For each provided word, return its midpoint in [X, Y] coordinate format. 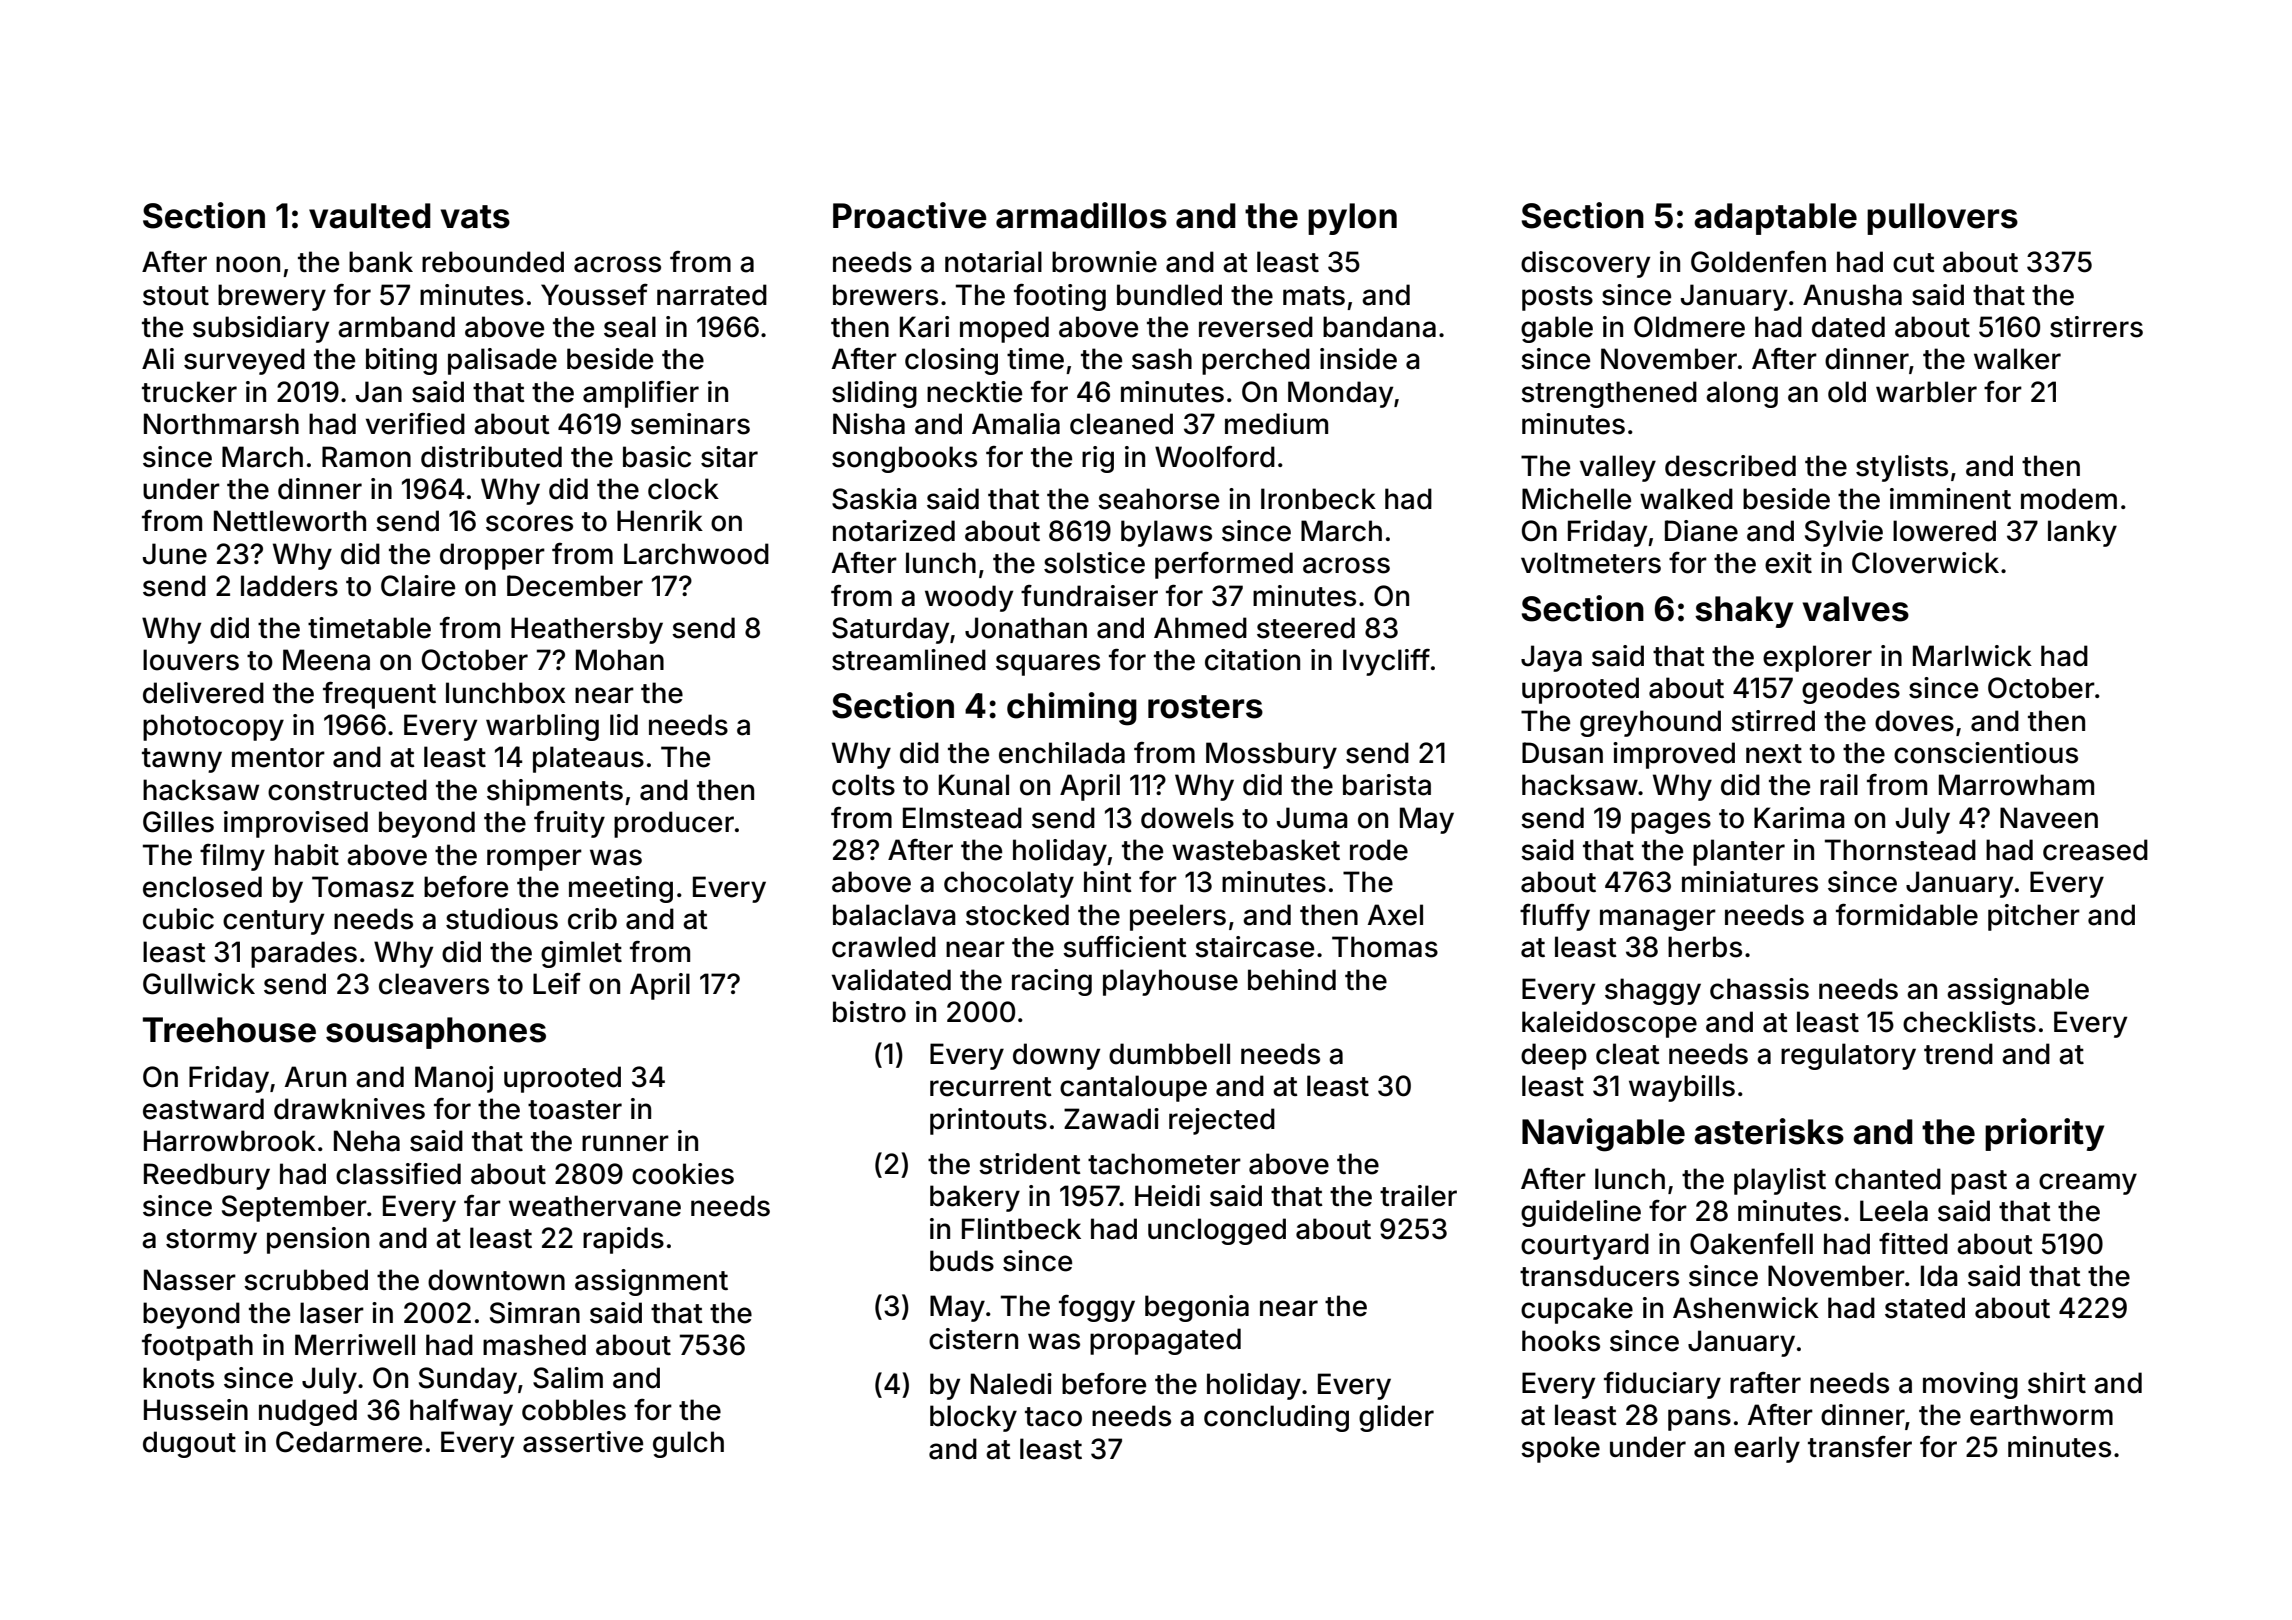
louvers [191, 660]
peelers [1178, 917]
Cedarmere [349, 1442]
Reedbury [207, 1176]
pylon [1352, 219]
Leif [557, 984]
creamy [2088, 1184]
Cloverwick [1925, 563]
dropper [492, 556]
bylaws [1166, 533]
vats [475, 217]
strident [1030, 1164]
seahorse [1158, 499]
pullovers [1942, 219]
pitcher [2034, 917]
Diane [1701, 531]
